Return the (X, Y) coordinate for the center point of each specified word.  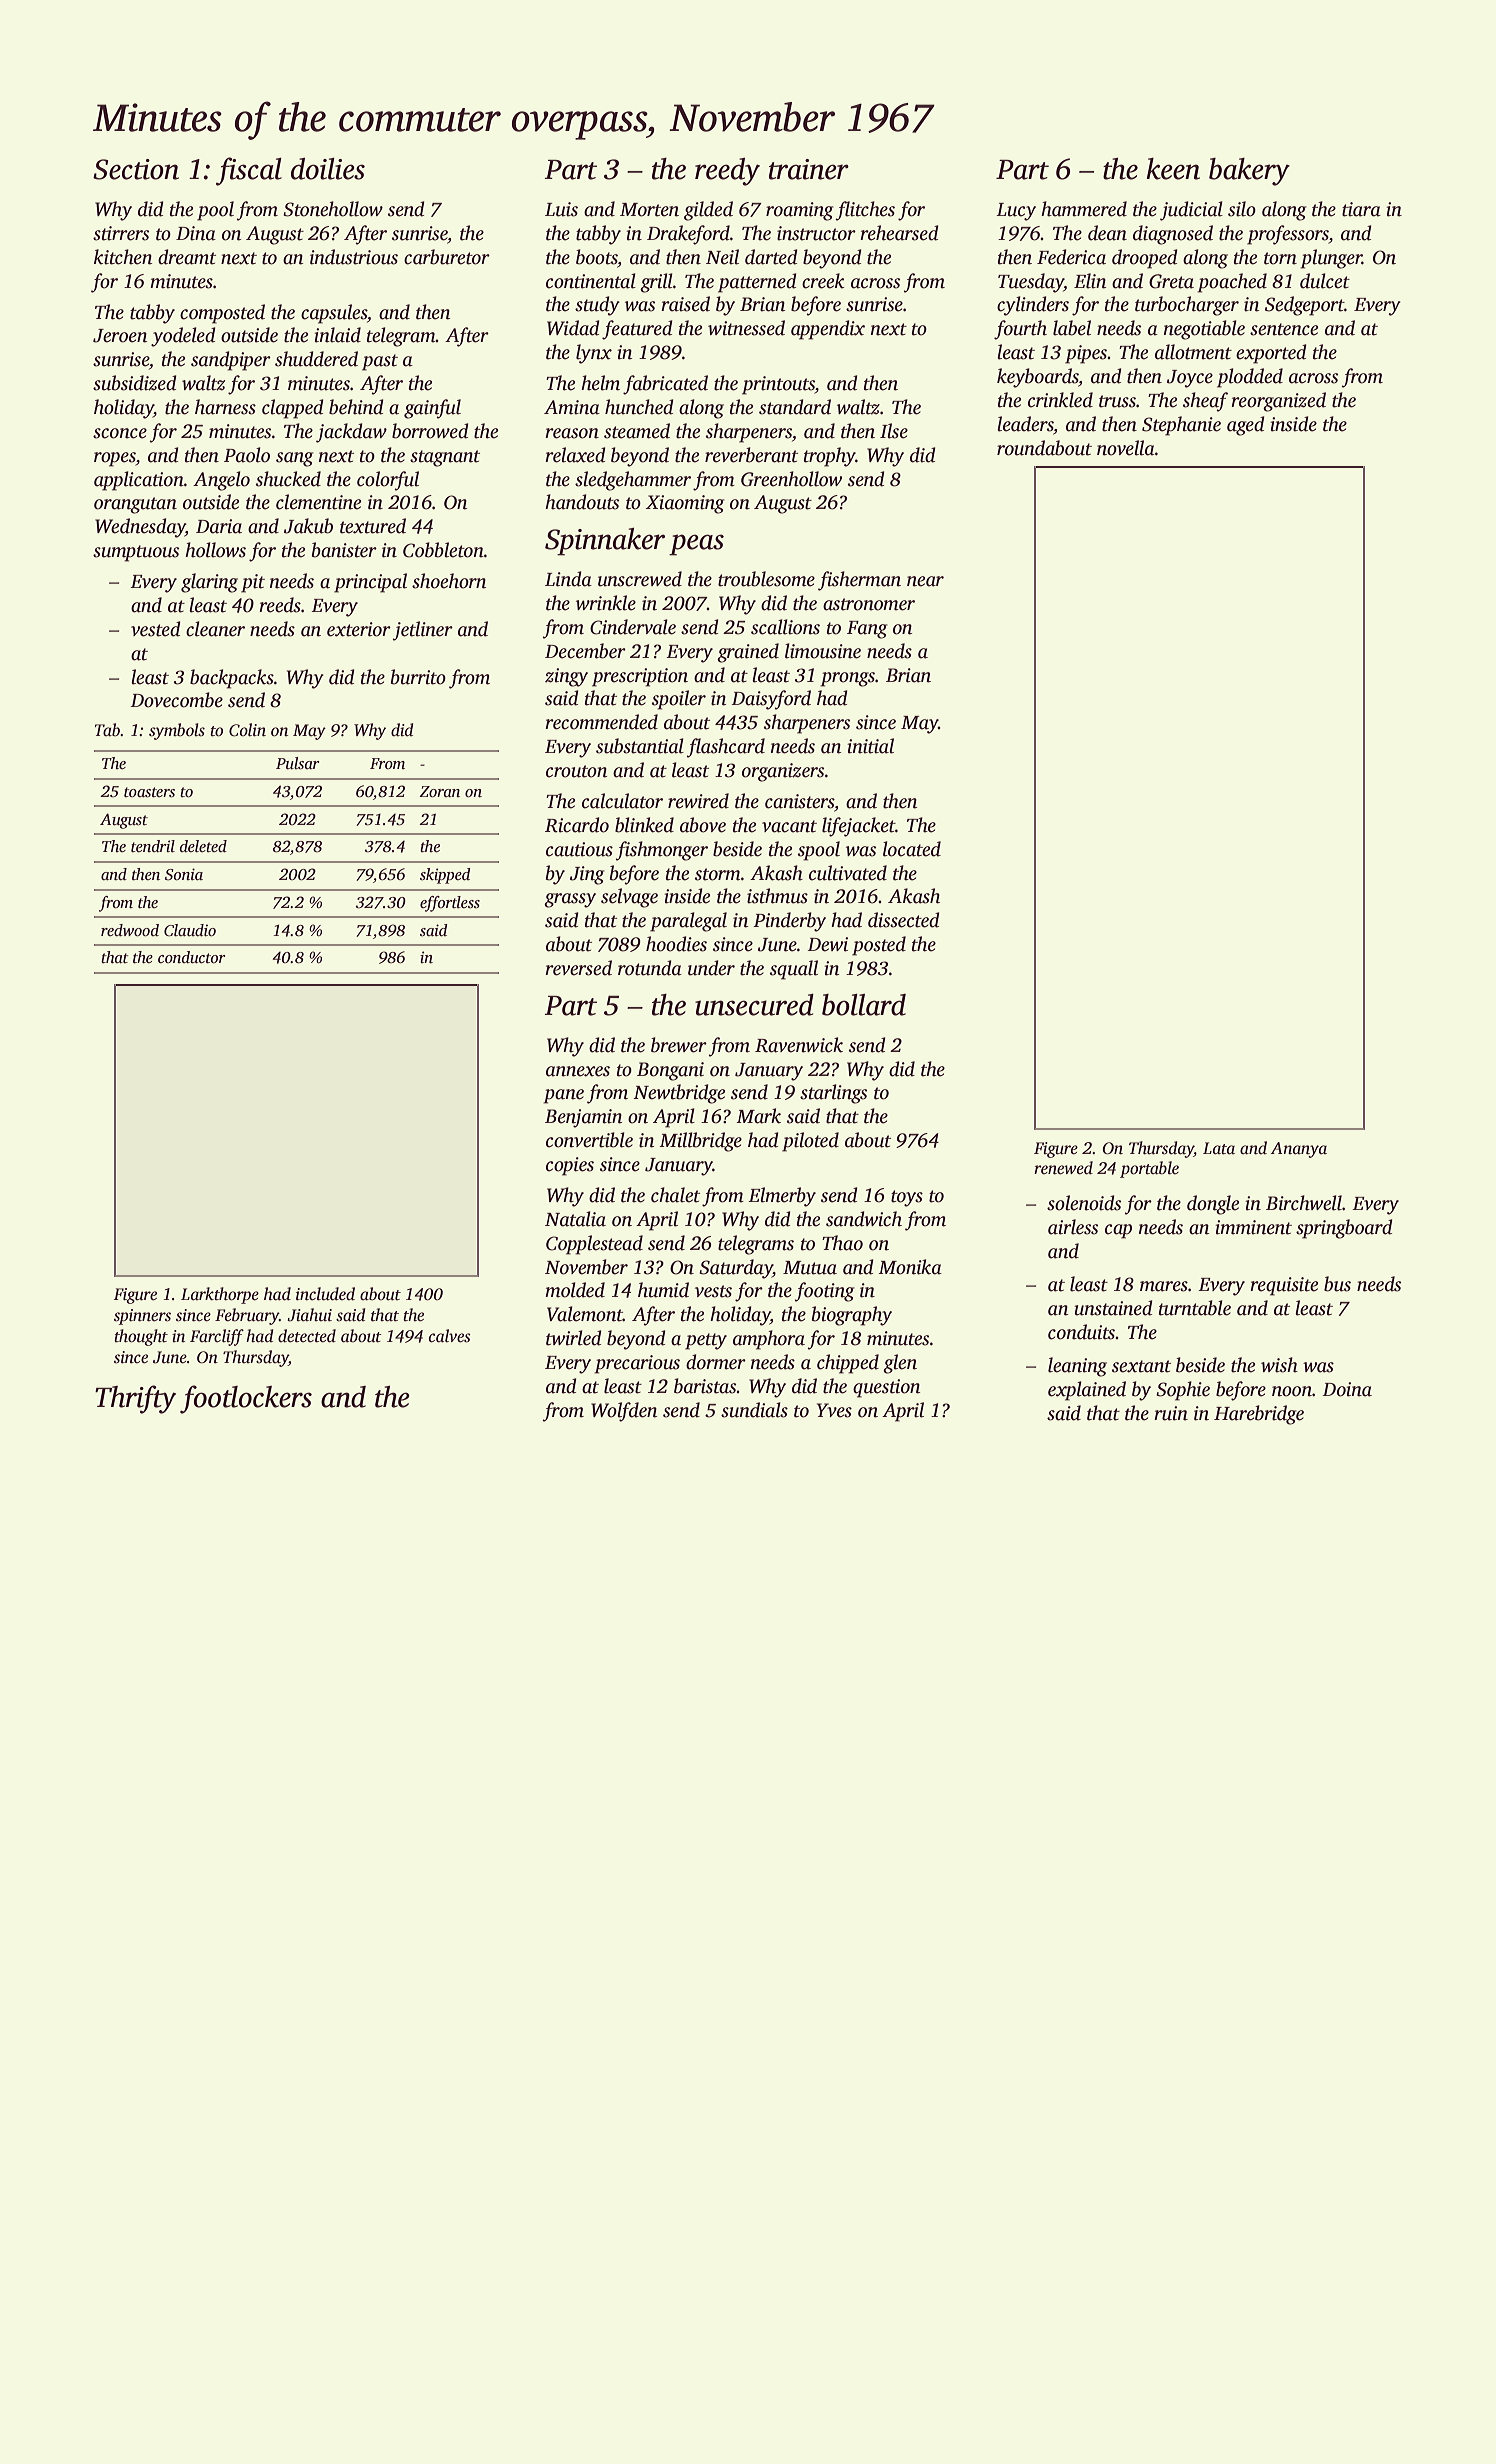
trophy (830, 457)
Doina (1347, 1389)
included (325, 1294)
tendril (153, 846)
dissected (904, 920)
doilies (328, 169)
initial (870, 746)
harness (225, 407)
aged (1246, 426)
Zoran (439, 791)
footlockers (246, 1399)
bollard (864, 1005)
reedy (727, 172)
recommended (601, 722)
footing (824, 1292)
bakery (1249, 172)
